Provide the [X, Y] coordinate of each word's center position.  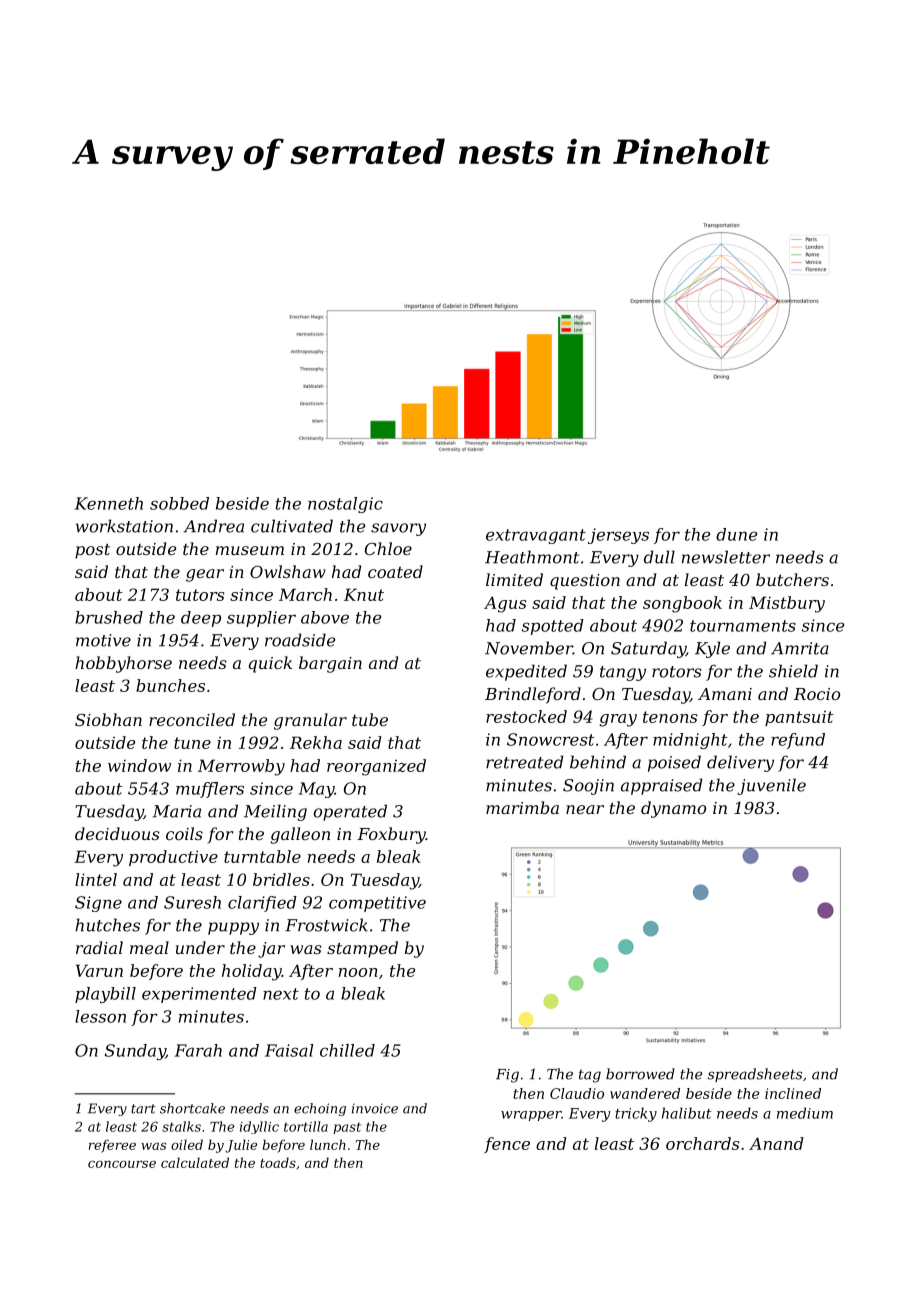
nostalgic [345, 505]
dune [736, 534]
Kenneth [109, 503]
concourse [122, 1164]
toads [278, 1162]
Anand [776, 1143]
